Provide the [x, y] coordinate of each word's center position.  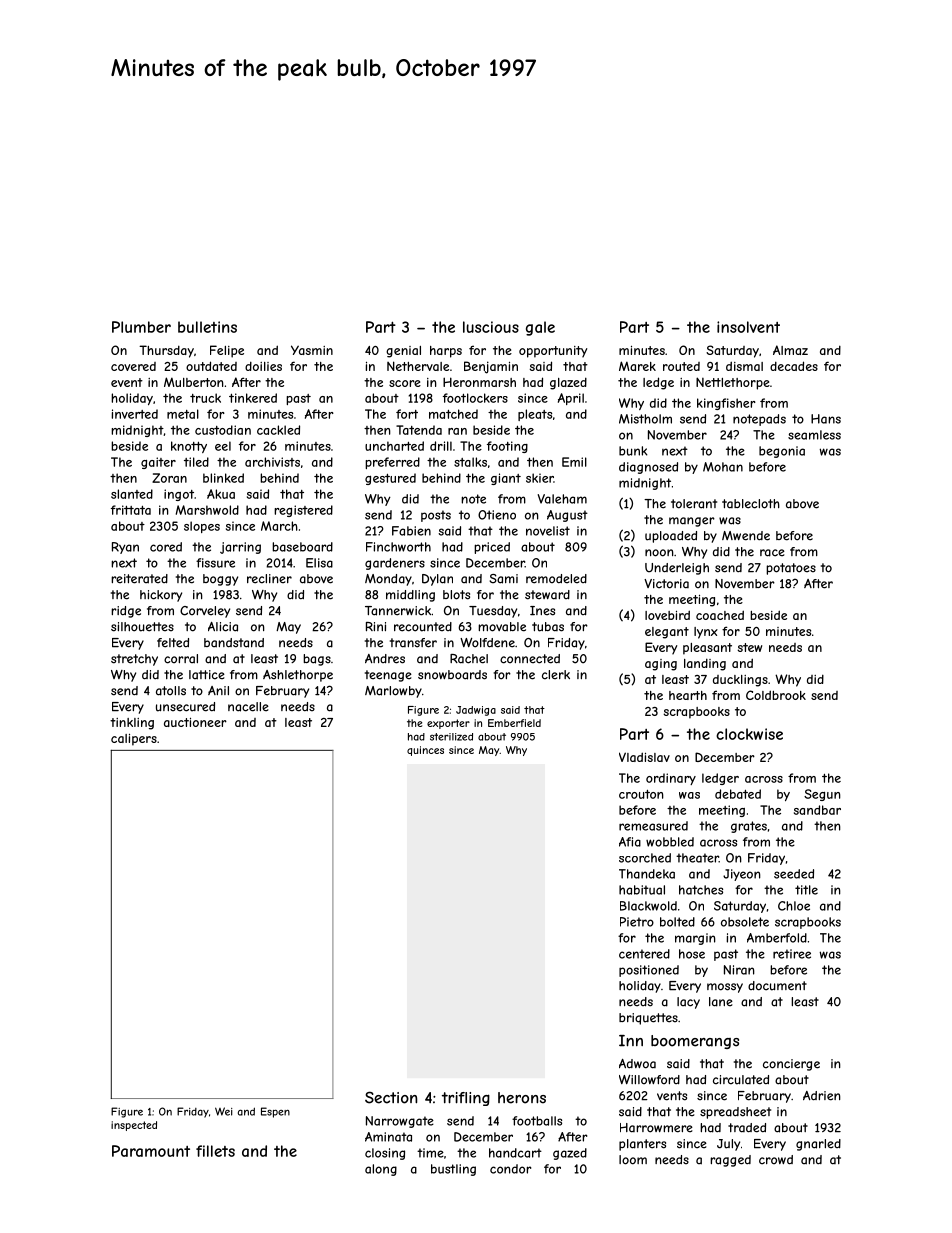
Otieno [497, 515]
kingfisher [726, 404]
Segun [822, 795]
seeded [794, 874]
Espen [275, 1112]
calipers [134, 740]
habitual [642, 890]
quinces [425, 751]
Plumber [141, 327]
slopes [202, 527]
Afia [630, 842]
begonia [782, 452]
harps [446, 352]
